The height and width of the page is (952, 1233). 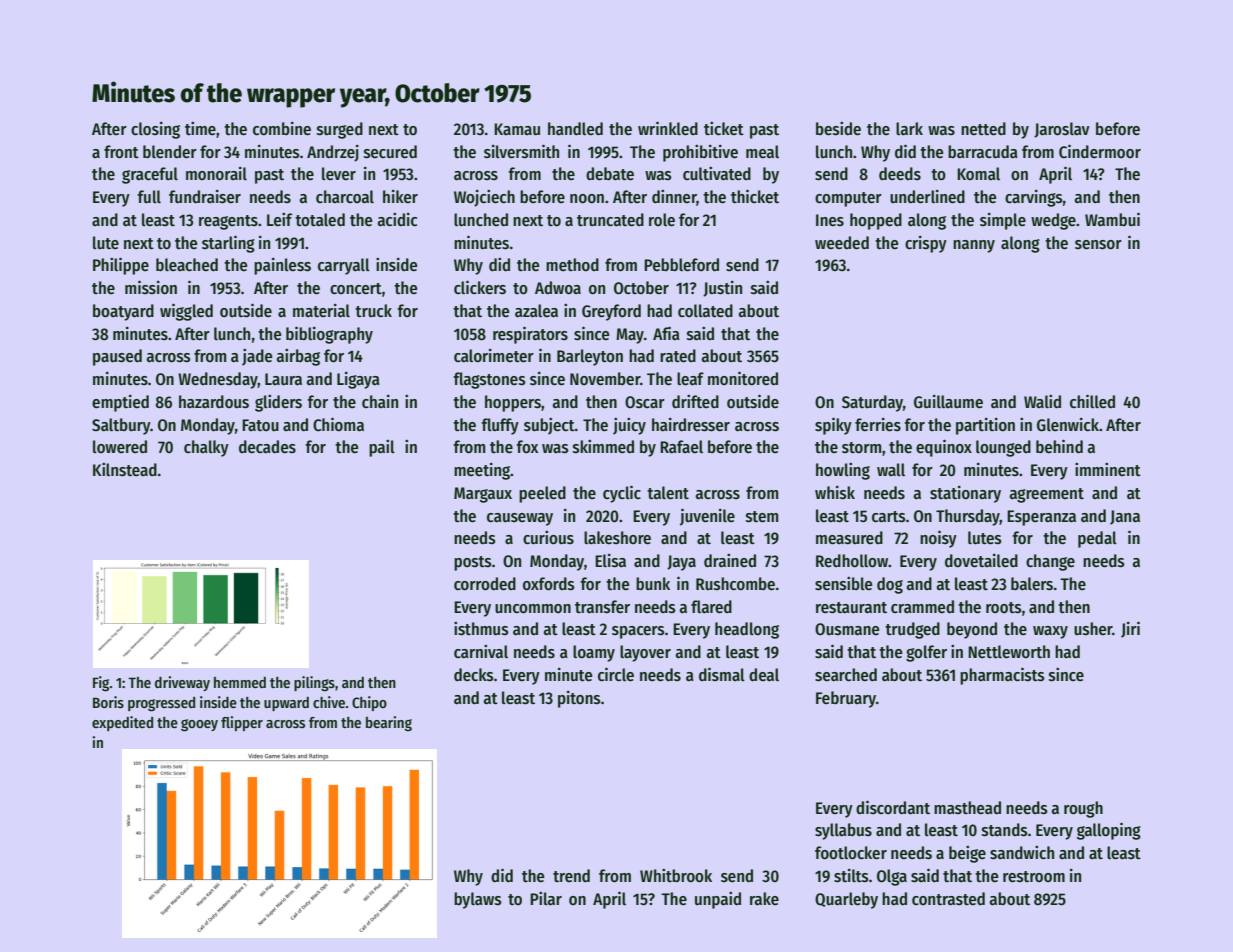 I want to click on driveway, so click(x=182, y=683).
